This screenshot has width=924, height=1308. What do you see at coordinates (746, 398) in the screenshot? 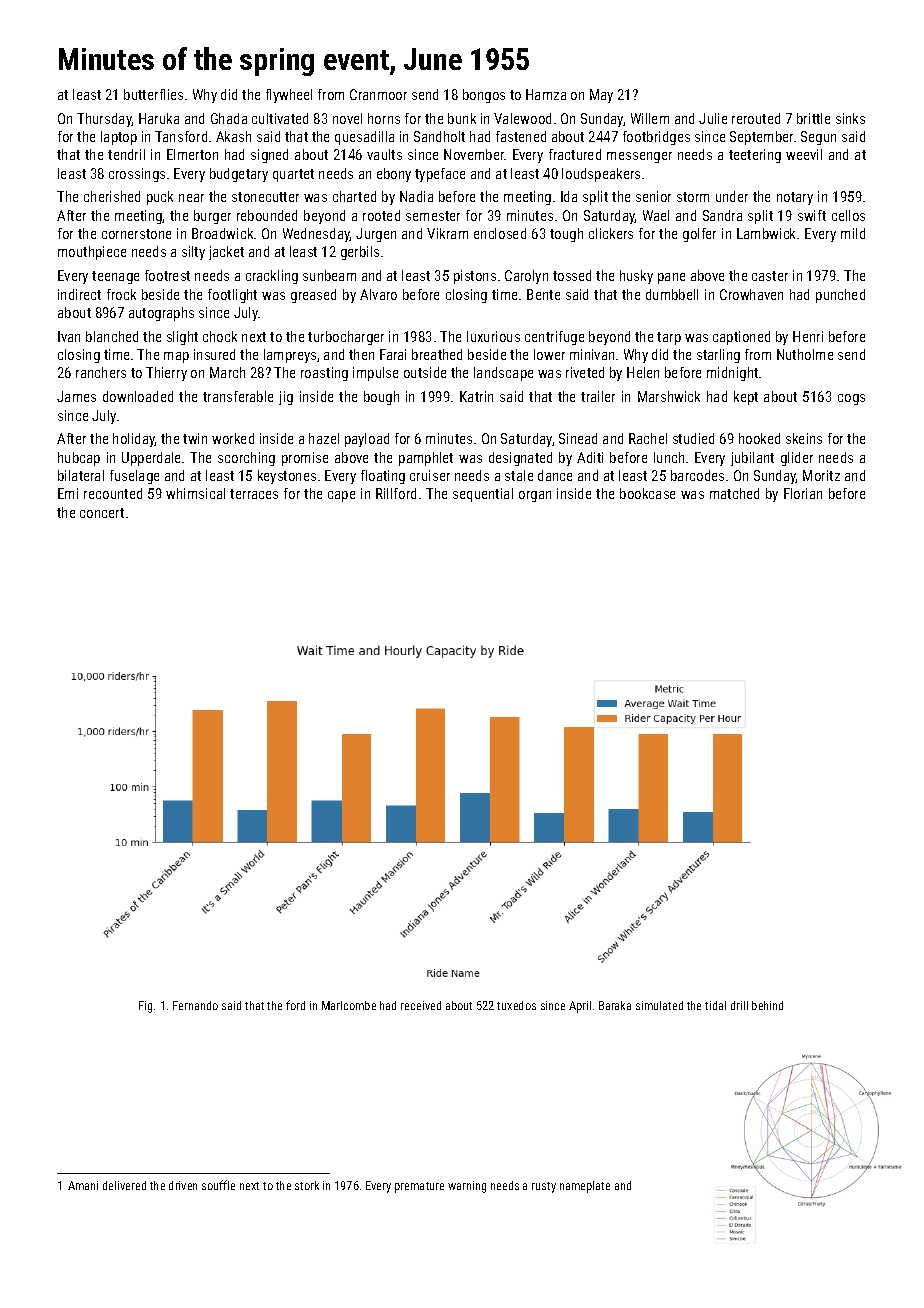
I see `kept` at bounding box center [746, 398].
